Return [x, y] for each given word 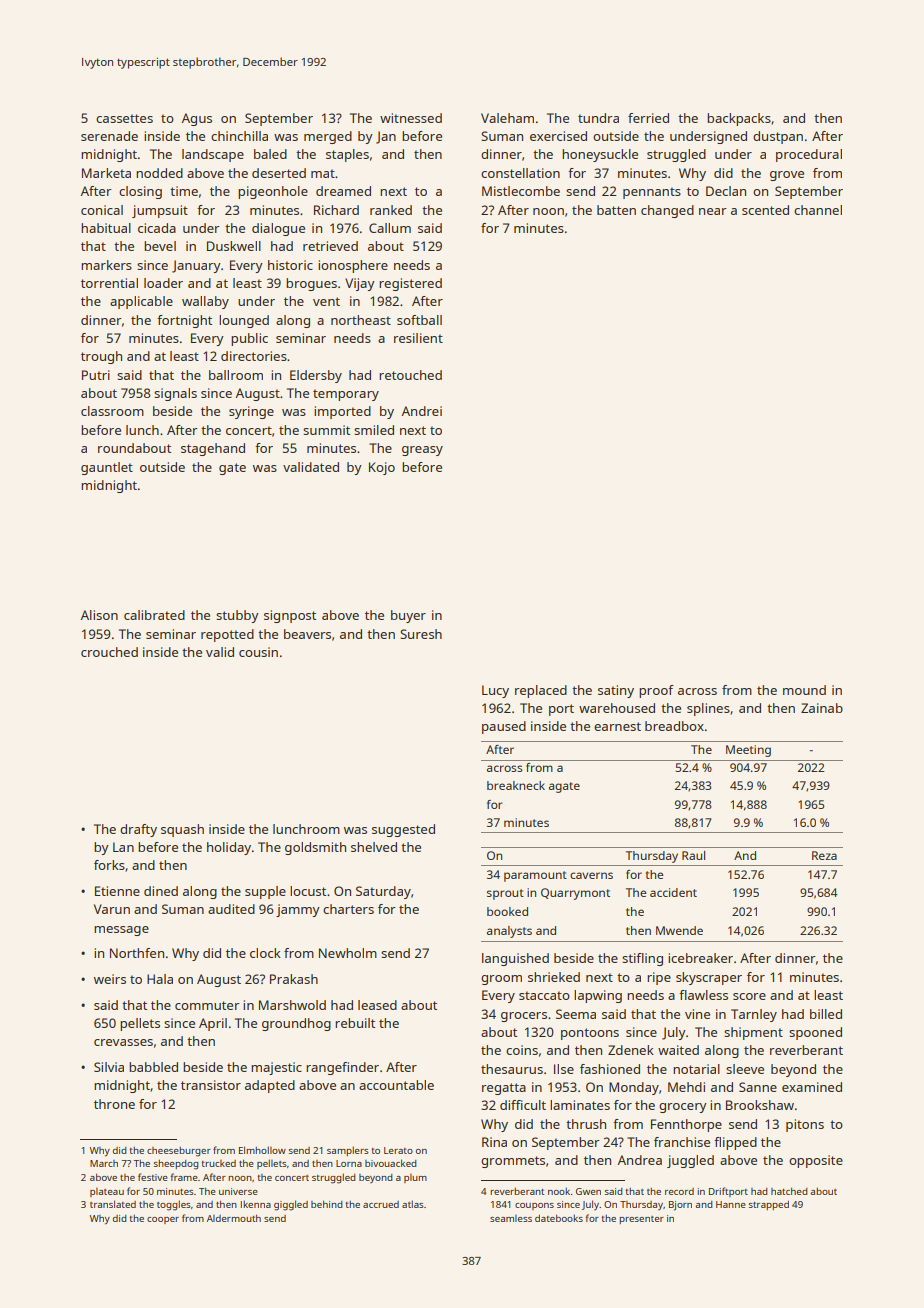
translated [113, 1204]
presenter [641, 1220]
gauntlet [107, 468]
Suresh [421, 634]
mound [804, 690]
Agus [197, 119]
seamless [511, 1218]
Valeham [507, 118]
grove [787, 176]
